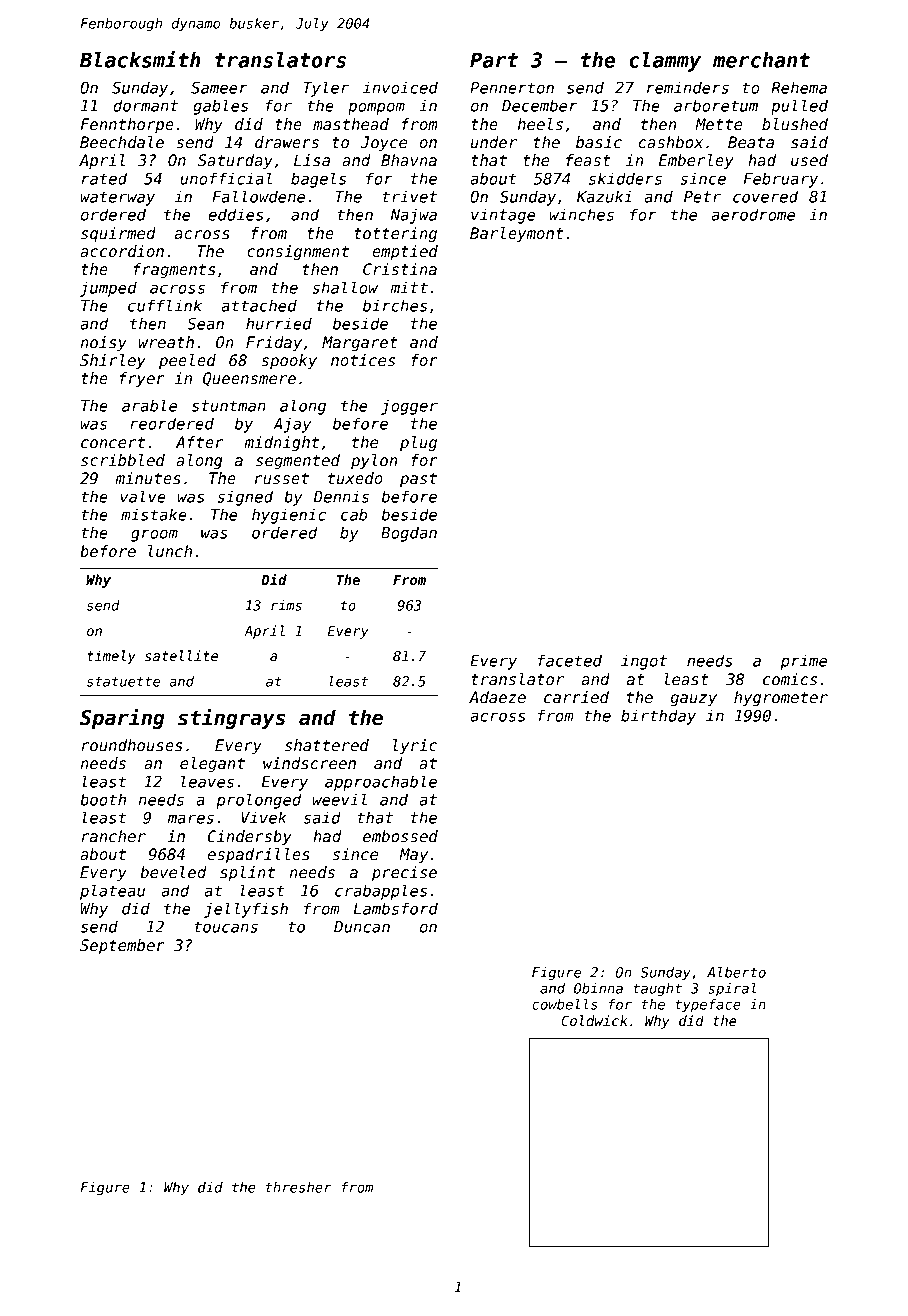 The height and width of the screenshot is (1316, 908). Describe the element at coordinates (299, 1187) in the screenshot. I see `thresher` at that location.
